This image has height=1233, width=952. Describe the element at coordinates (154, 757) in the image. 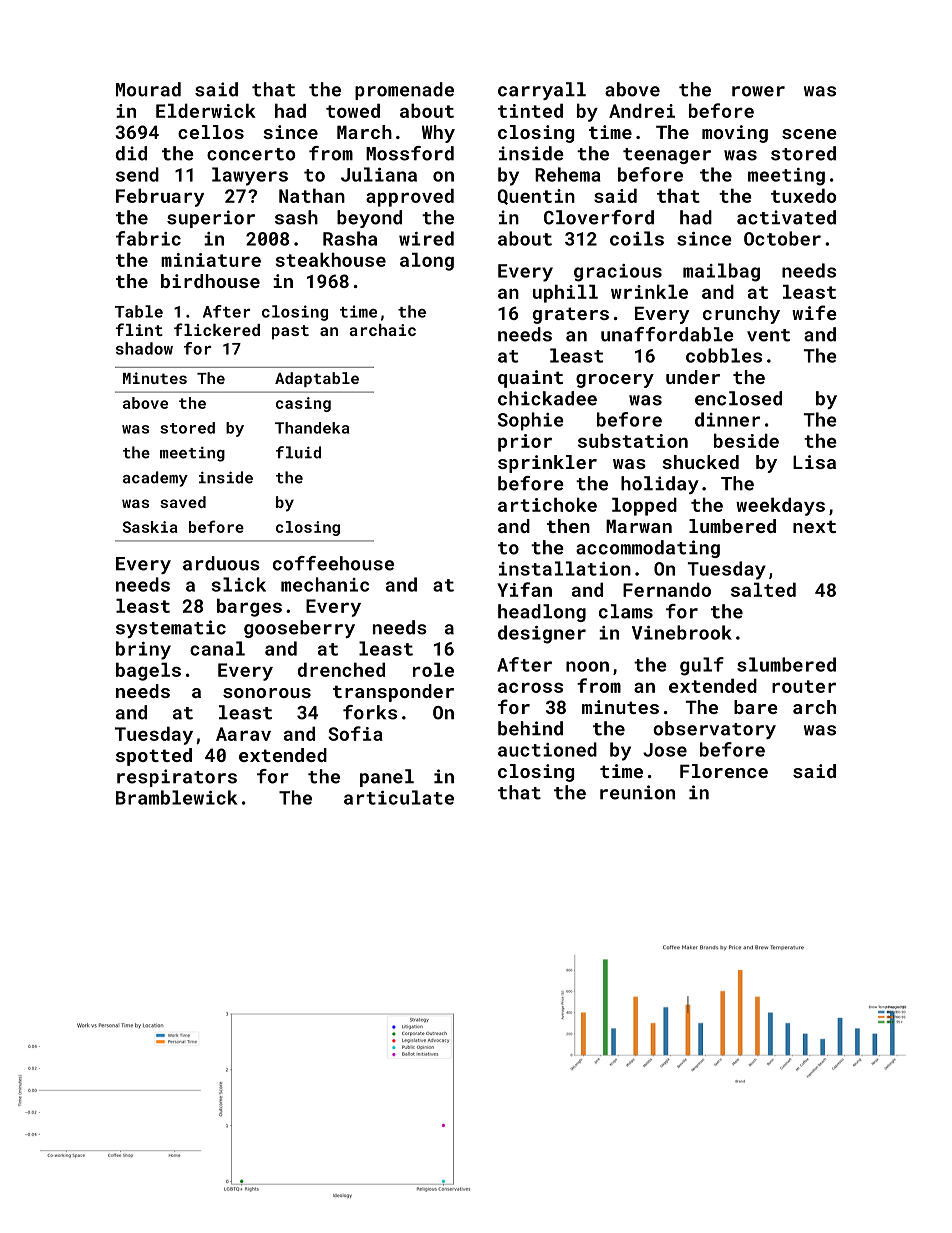

I see `spotted` at that location.
